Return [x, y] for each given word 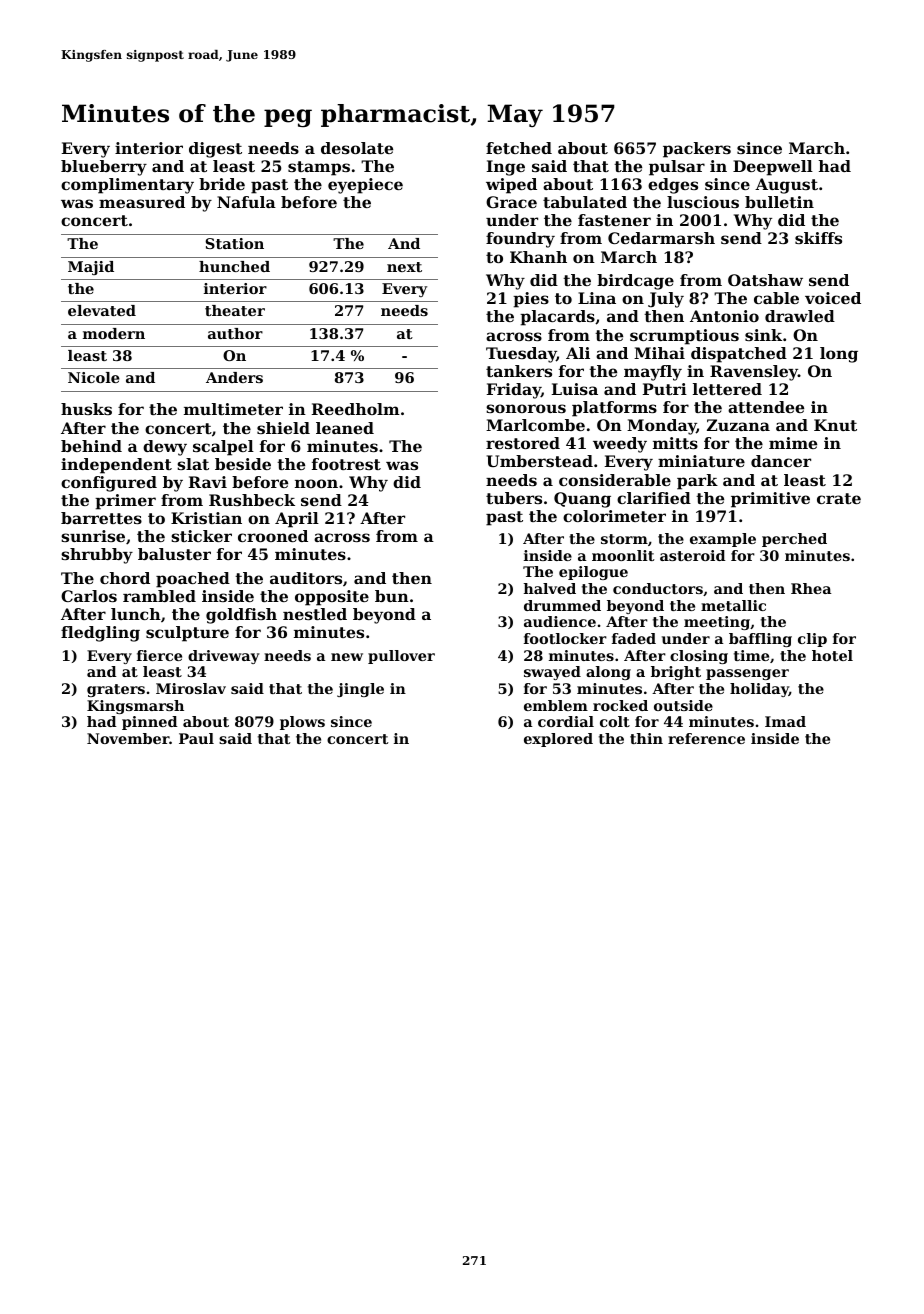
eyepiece [365, 186]
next [404, 267]
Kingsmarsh [135, 707]
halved [549, 588]
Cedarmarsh [661, 238]
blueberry [104, 168]
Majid [91, 268]
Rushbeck [252, 500]
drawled [800, 316]
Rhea [811, 588]
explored [558, 740]
